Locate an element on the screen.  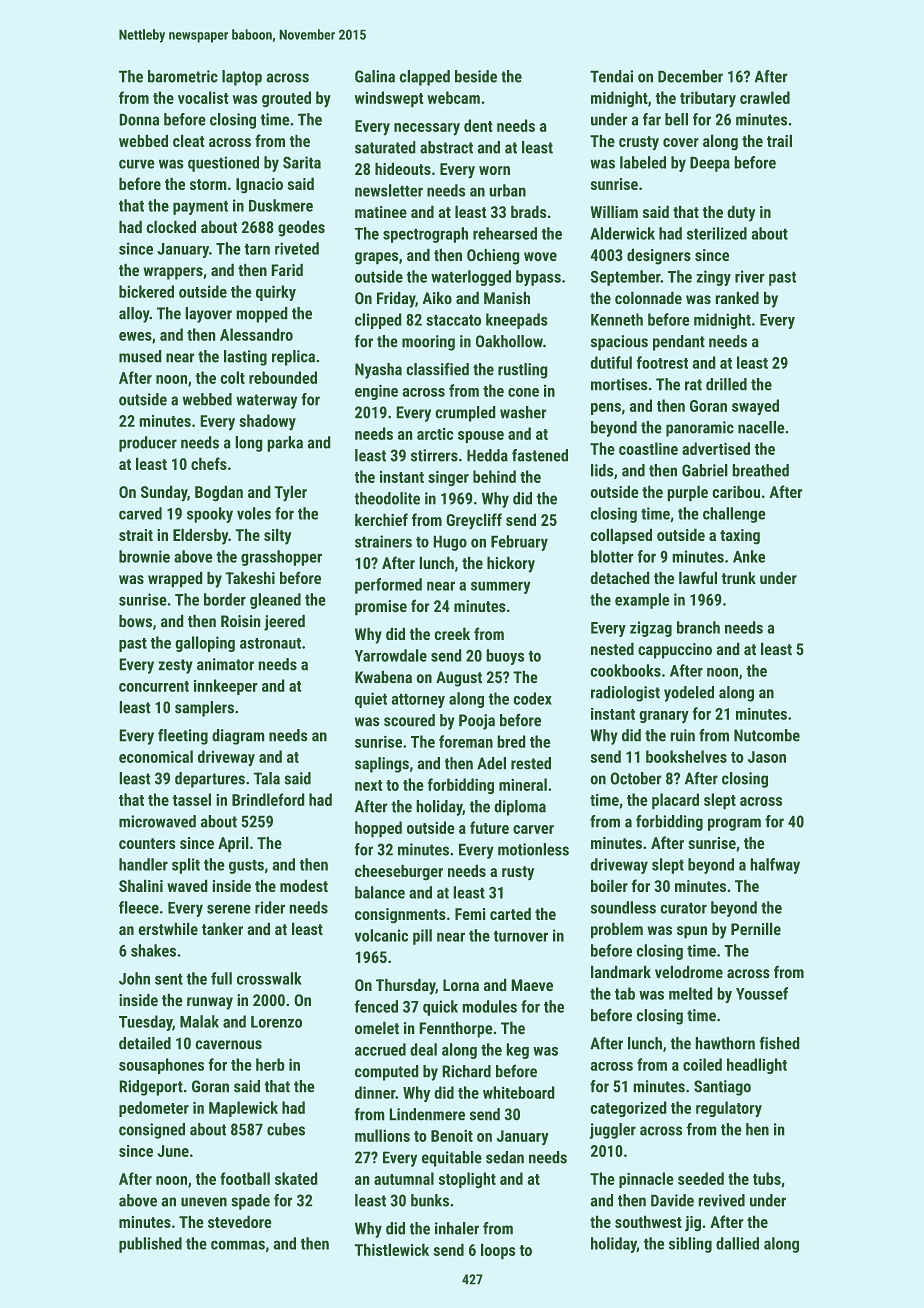
producer is located at coordinates (148, 444).
